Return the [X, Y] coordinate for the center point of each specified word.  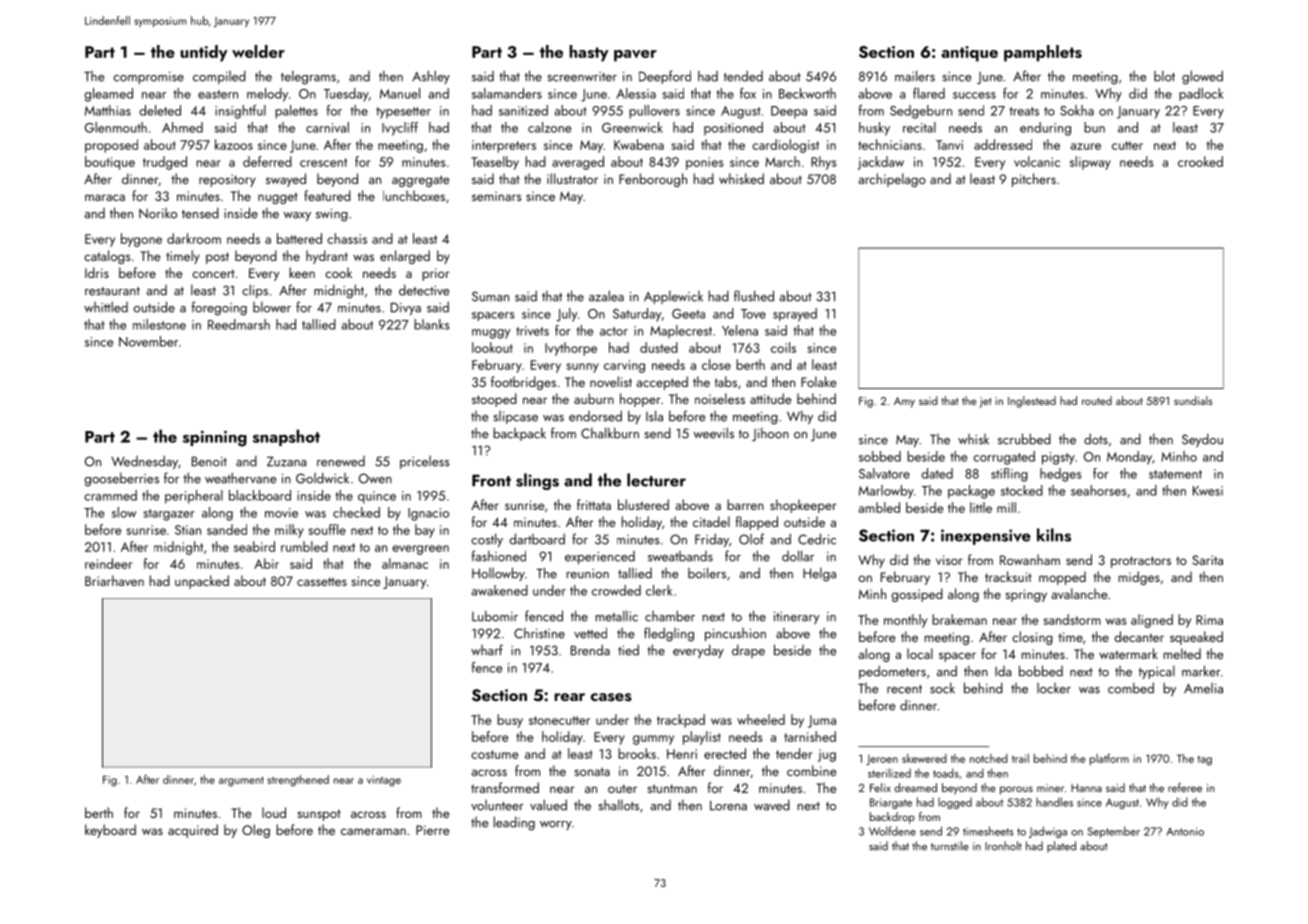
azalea [606, 296]
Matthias [108, 110]
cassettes [322, 581]
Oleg [256, 831]
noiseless [720, 398]
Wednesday [144, 462]
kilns [1054, 535]
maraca [105, 197]
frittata [594, 504]
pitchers [1034, 180]
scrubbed [1024, 439]
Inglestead [1032, 402]
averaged [578, 163]
